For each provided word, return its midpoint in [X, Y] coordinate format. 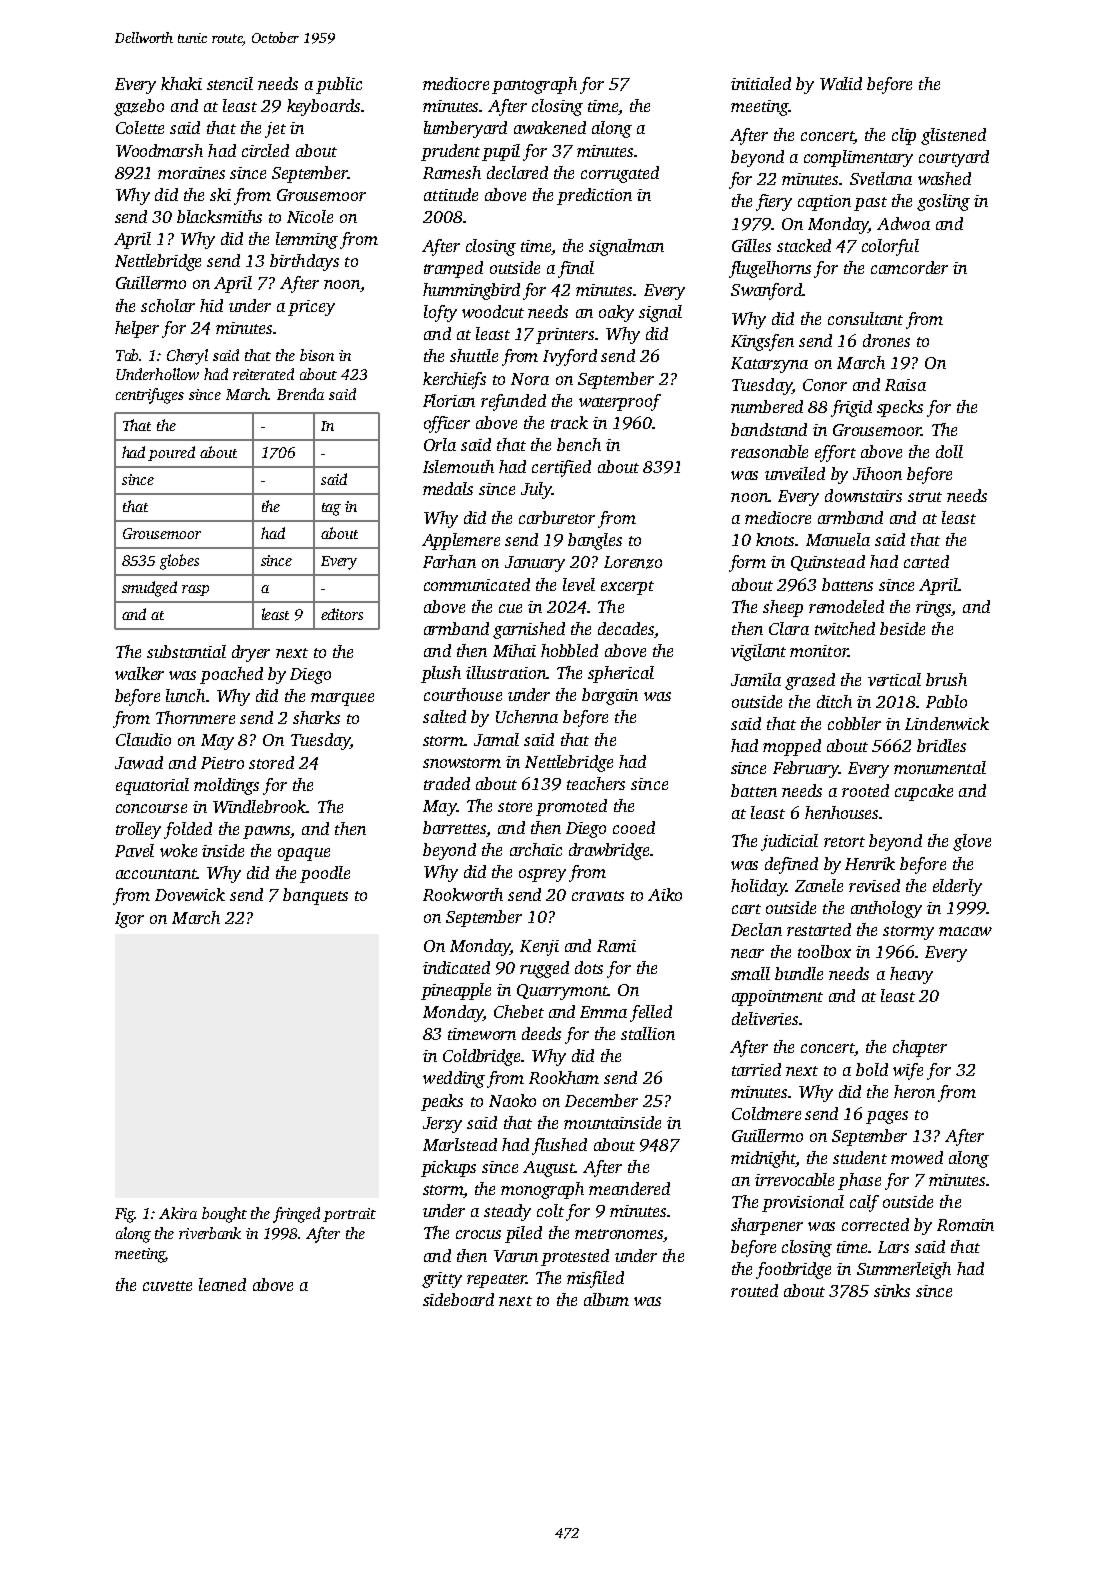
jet [275, 130]
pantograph [534, 85]
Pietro [222, 763]
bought [224, 1215]
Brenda [300, 394]
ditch [834, 701]
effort [835, 453]
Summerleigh [904, 1270]
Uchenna [527, 716]
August [549, 1169]
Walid [841, 83]
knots [775, 539]
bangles [595, 541]
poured [171, 453]
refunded [513, 402]
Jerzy [442, 1125]
